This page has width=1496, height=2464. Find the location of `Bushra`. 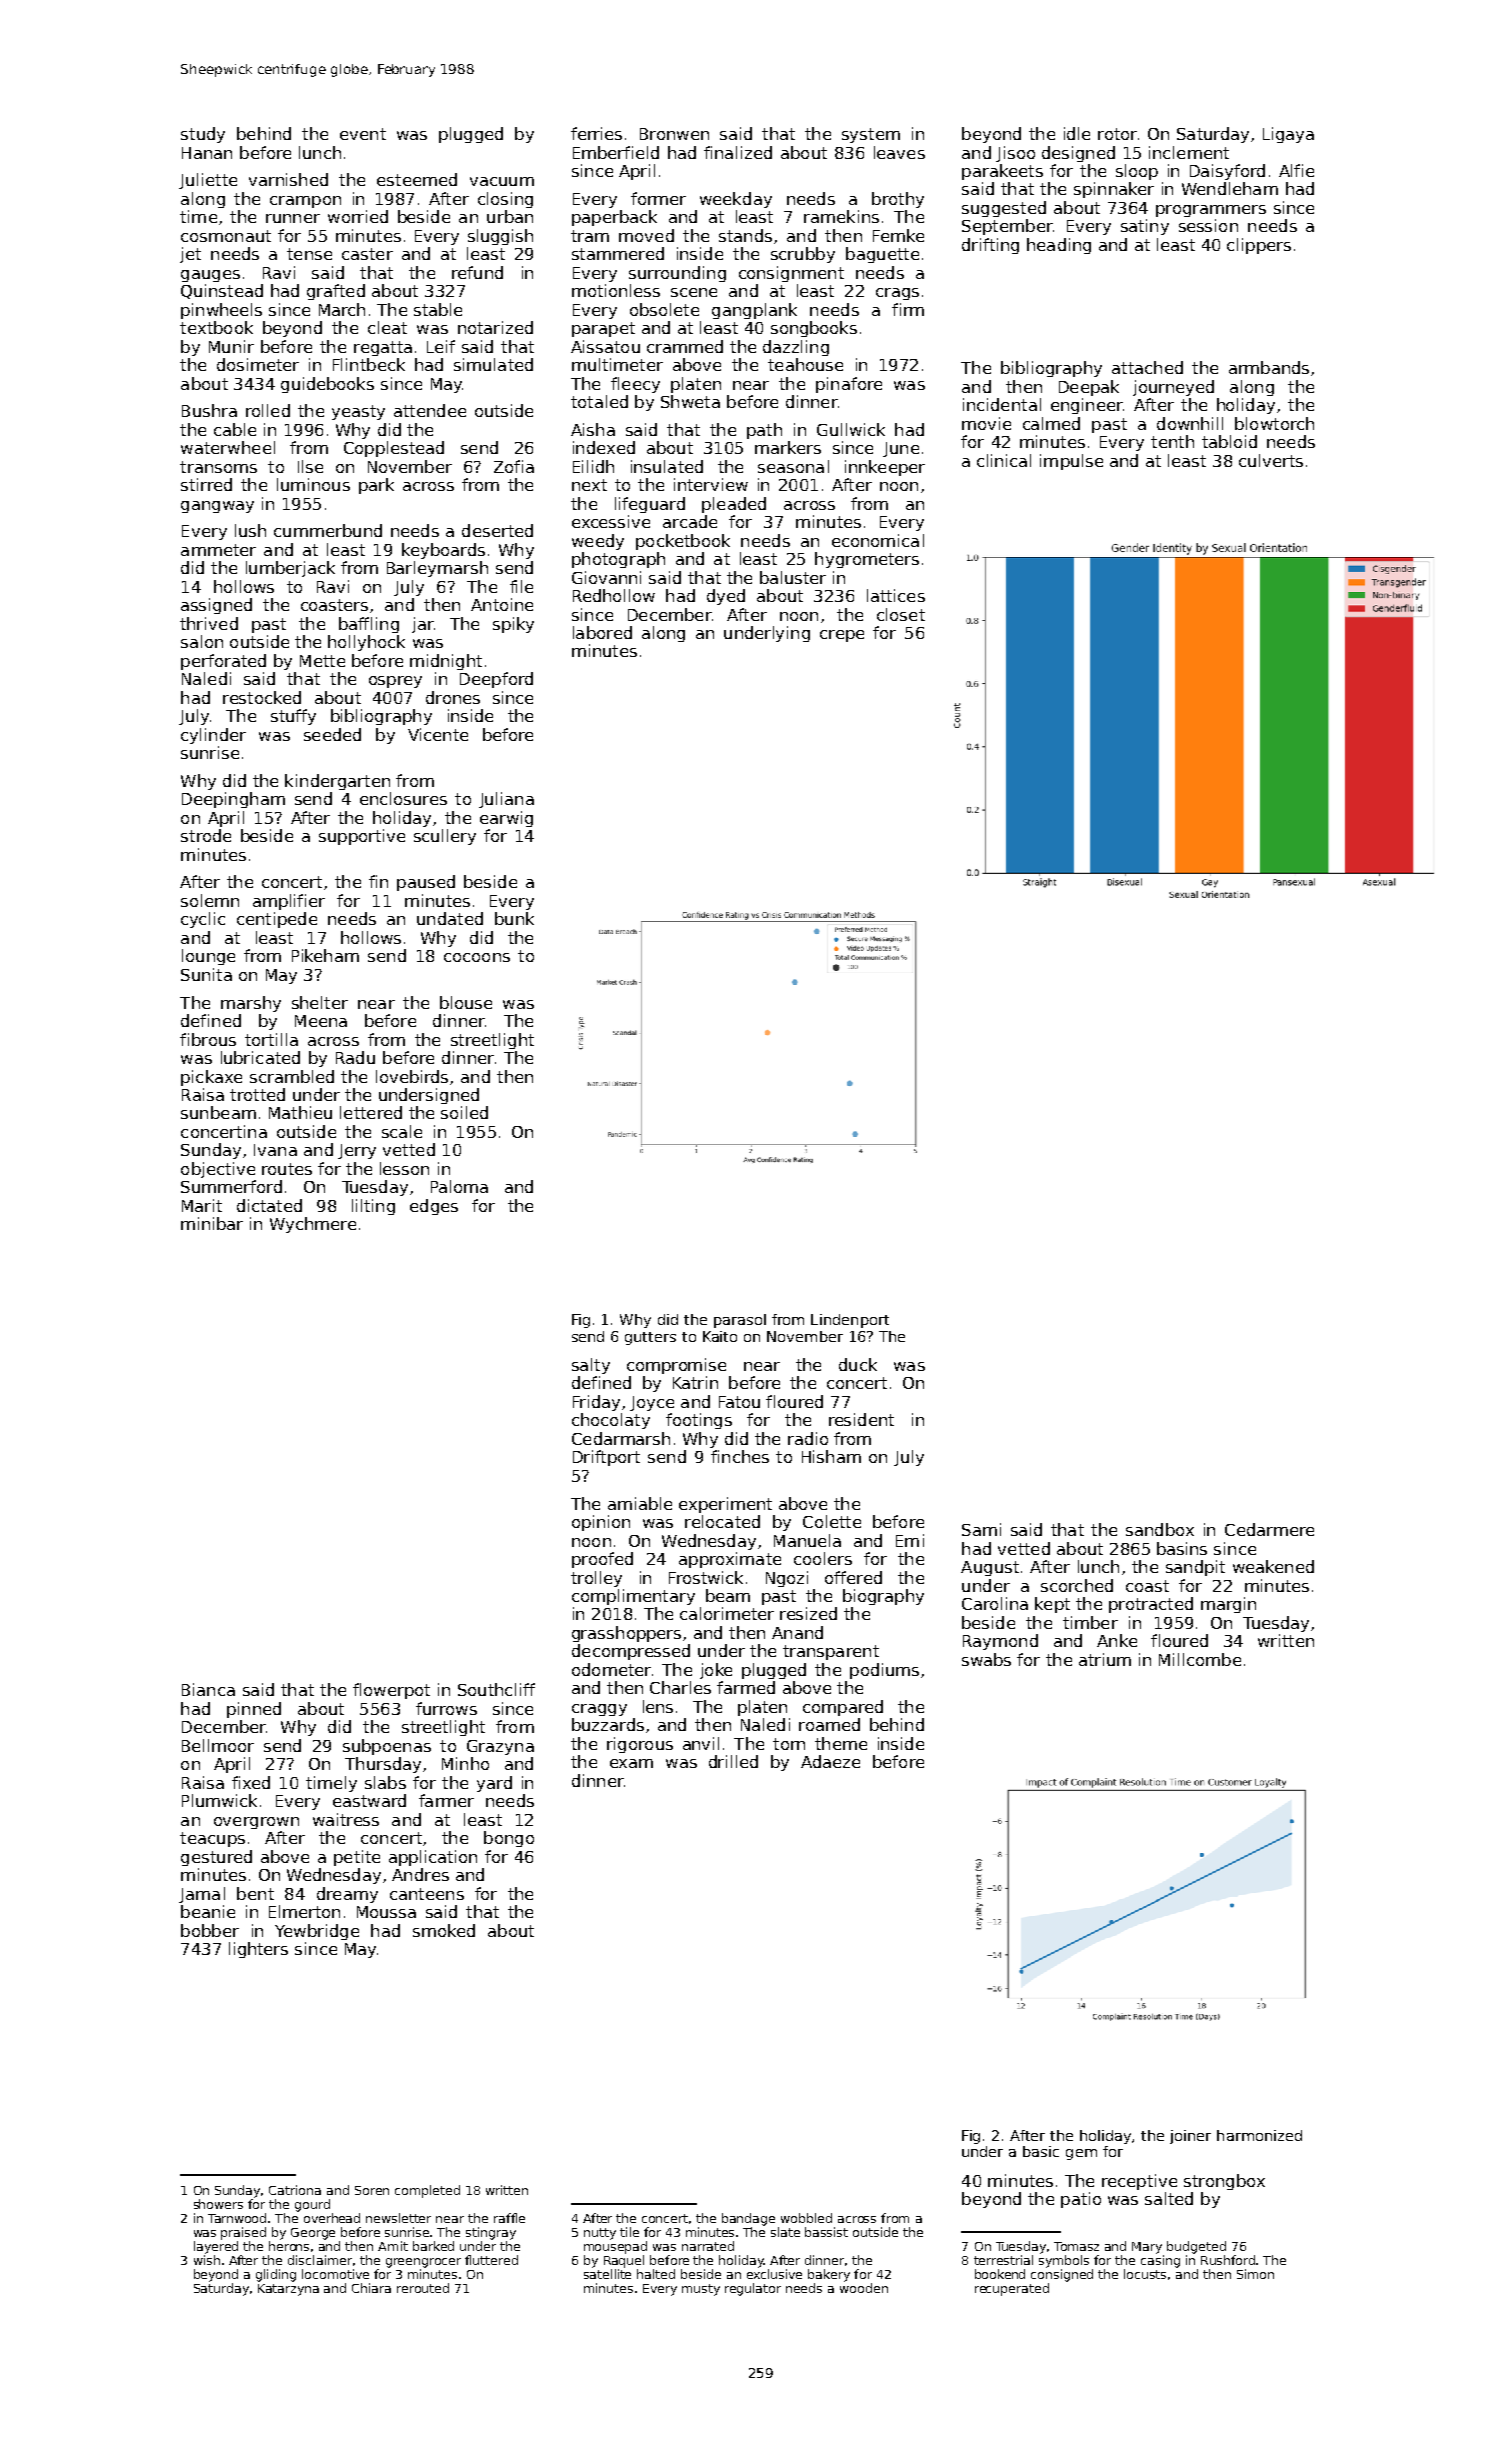

Bushra is located at coordinates (209, 410).
